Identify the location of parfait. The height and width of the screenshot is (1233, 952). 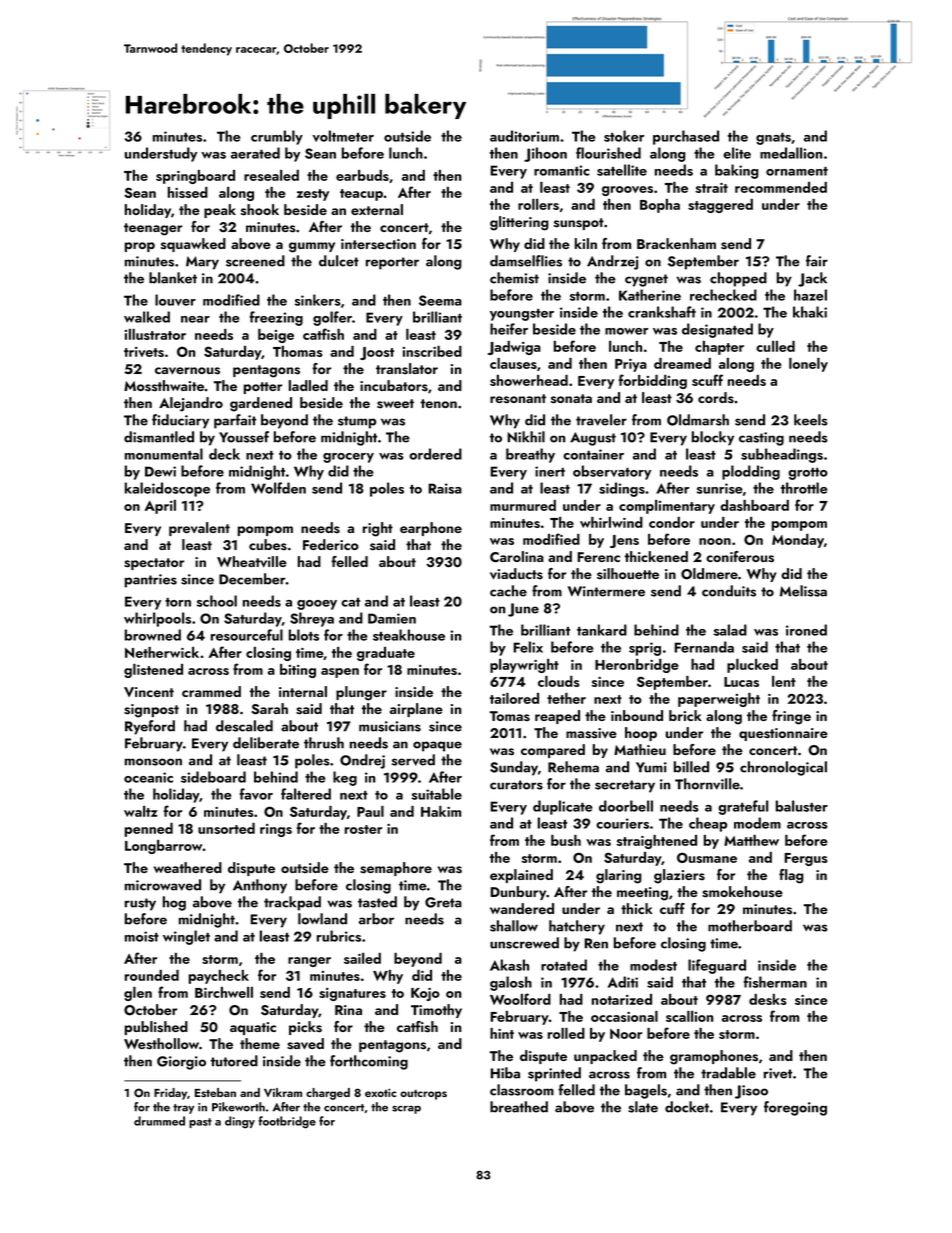
(235, 421).
